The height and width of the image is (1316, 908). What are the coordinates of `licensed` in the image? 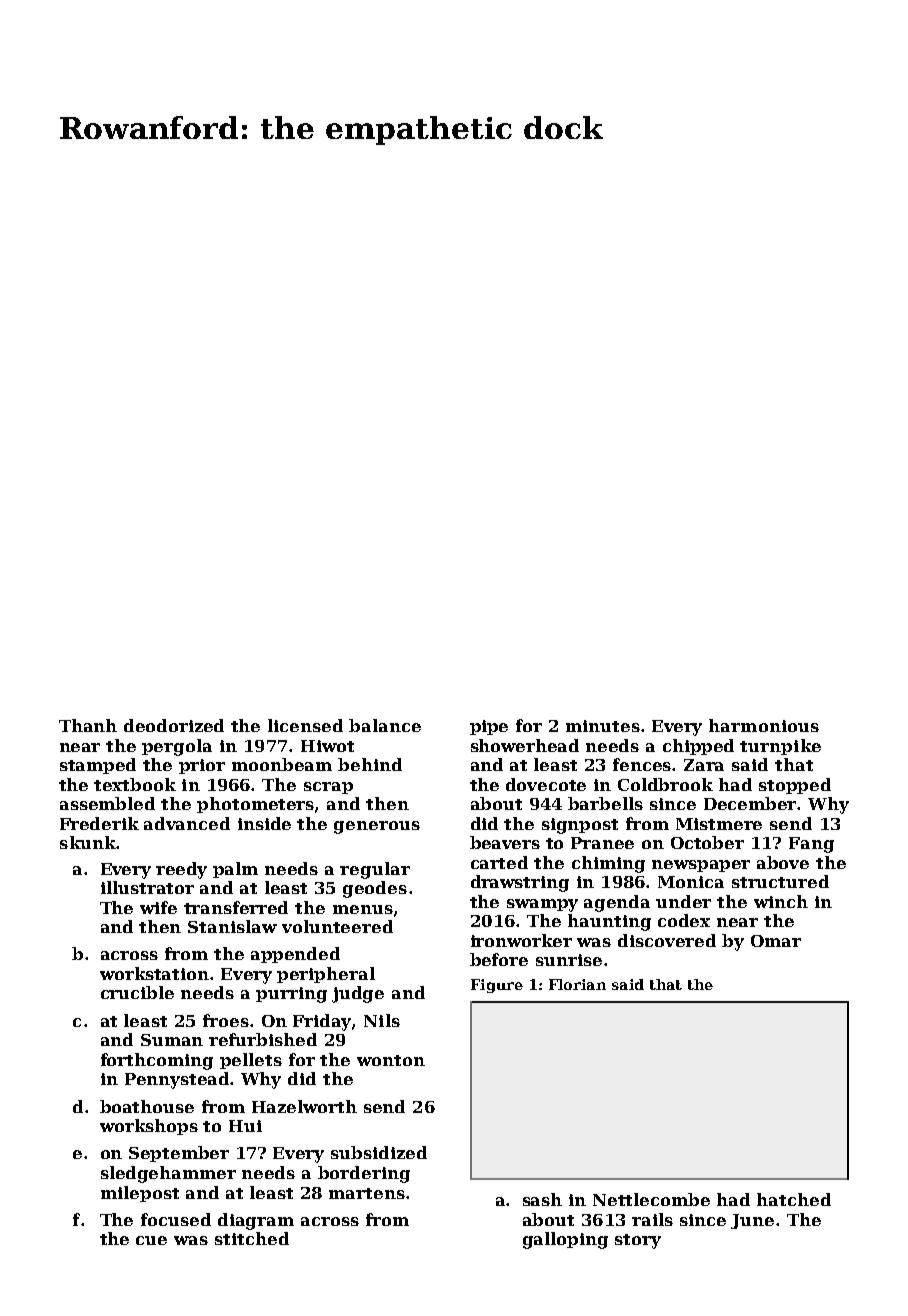 It's located at (305, 725).
